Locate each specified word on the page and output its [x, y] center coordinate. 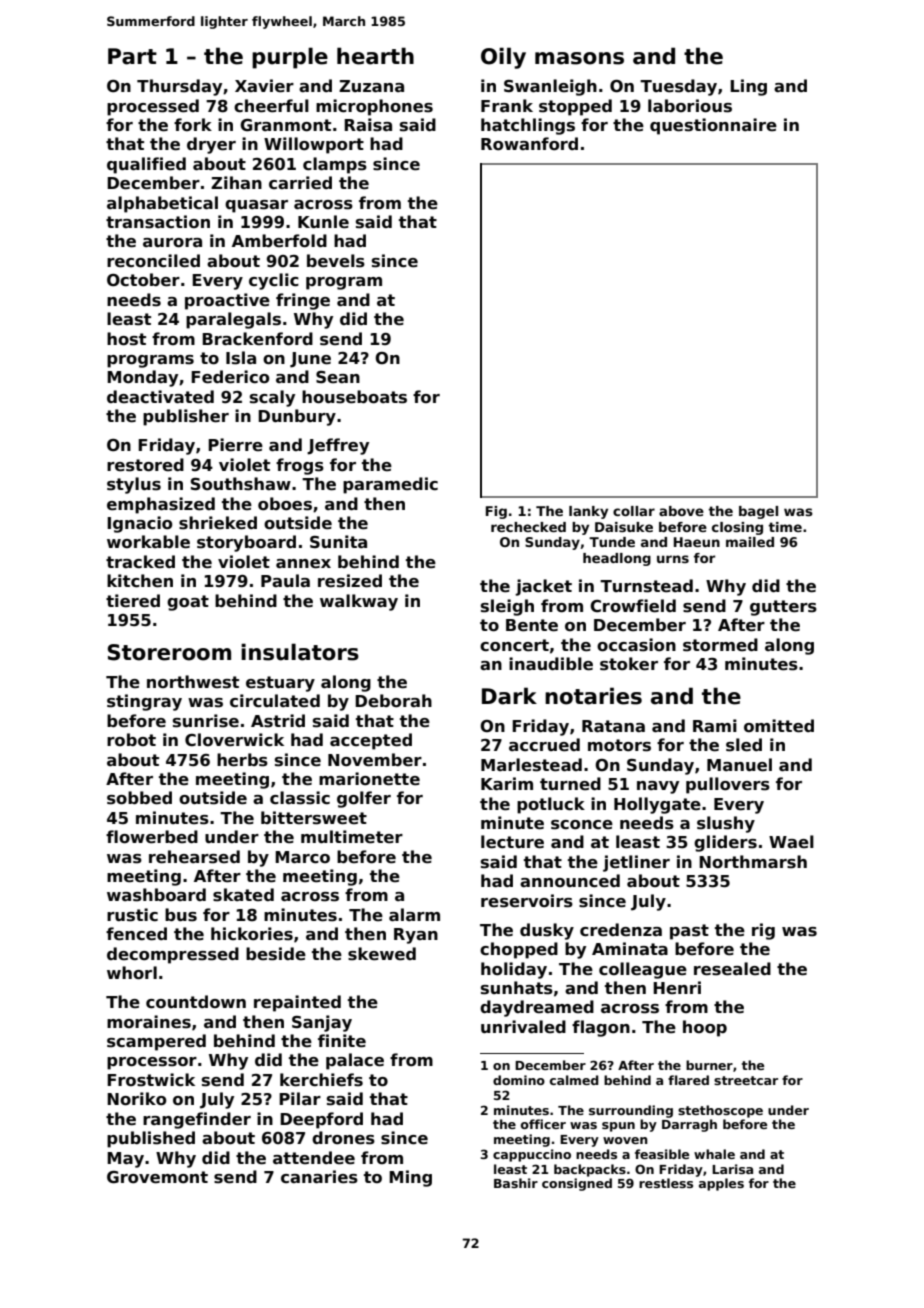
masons [579, 58]
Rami [715, 725]
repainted [297, 1003]
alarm [414, 915]
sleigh [507, 607]
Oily [503, 58]
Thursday [179, 87]
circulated [275, 701]
